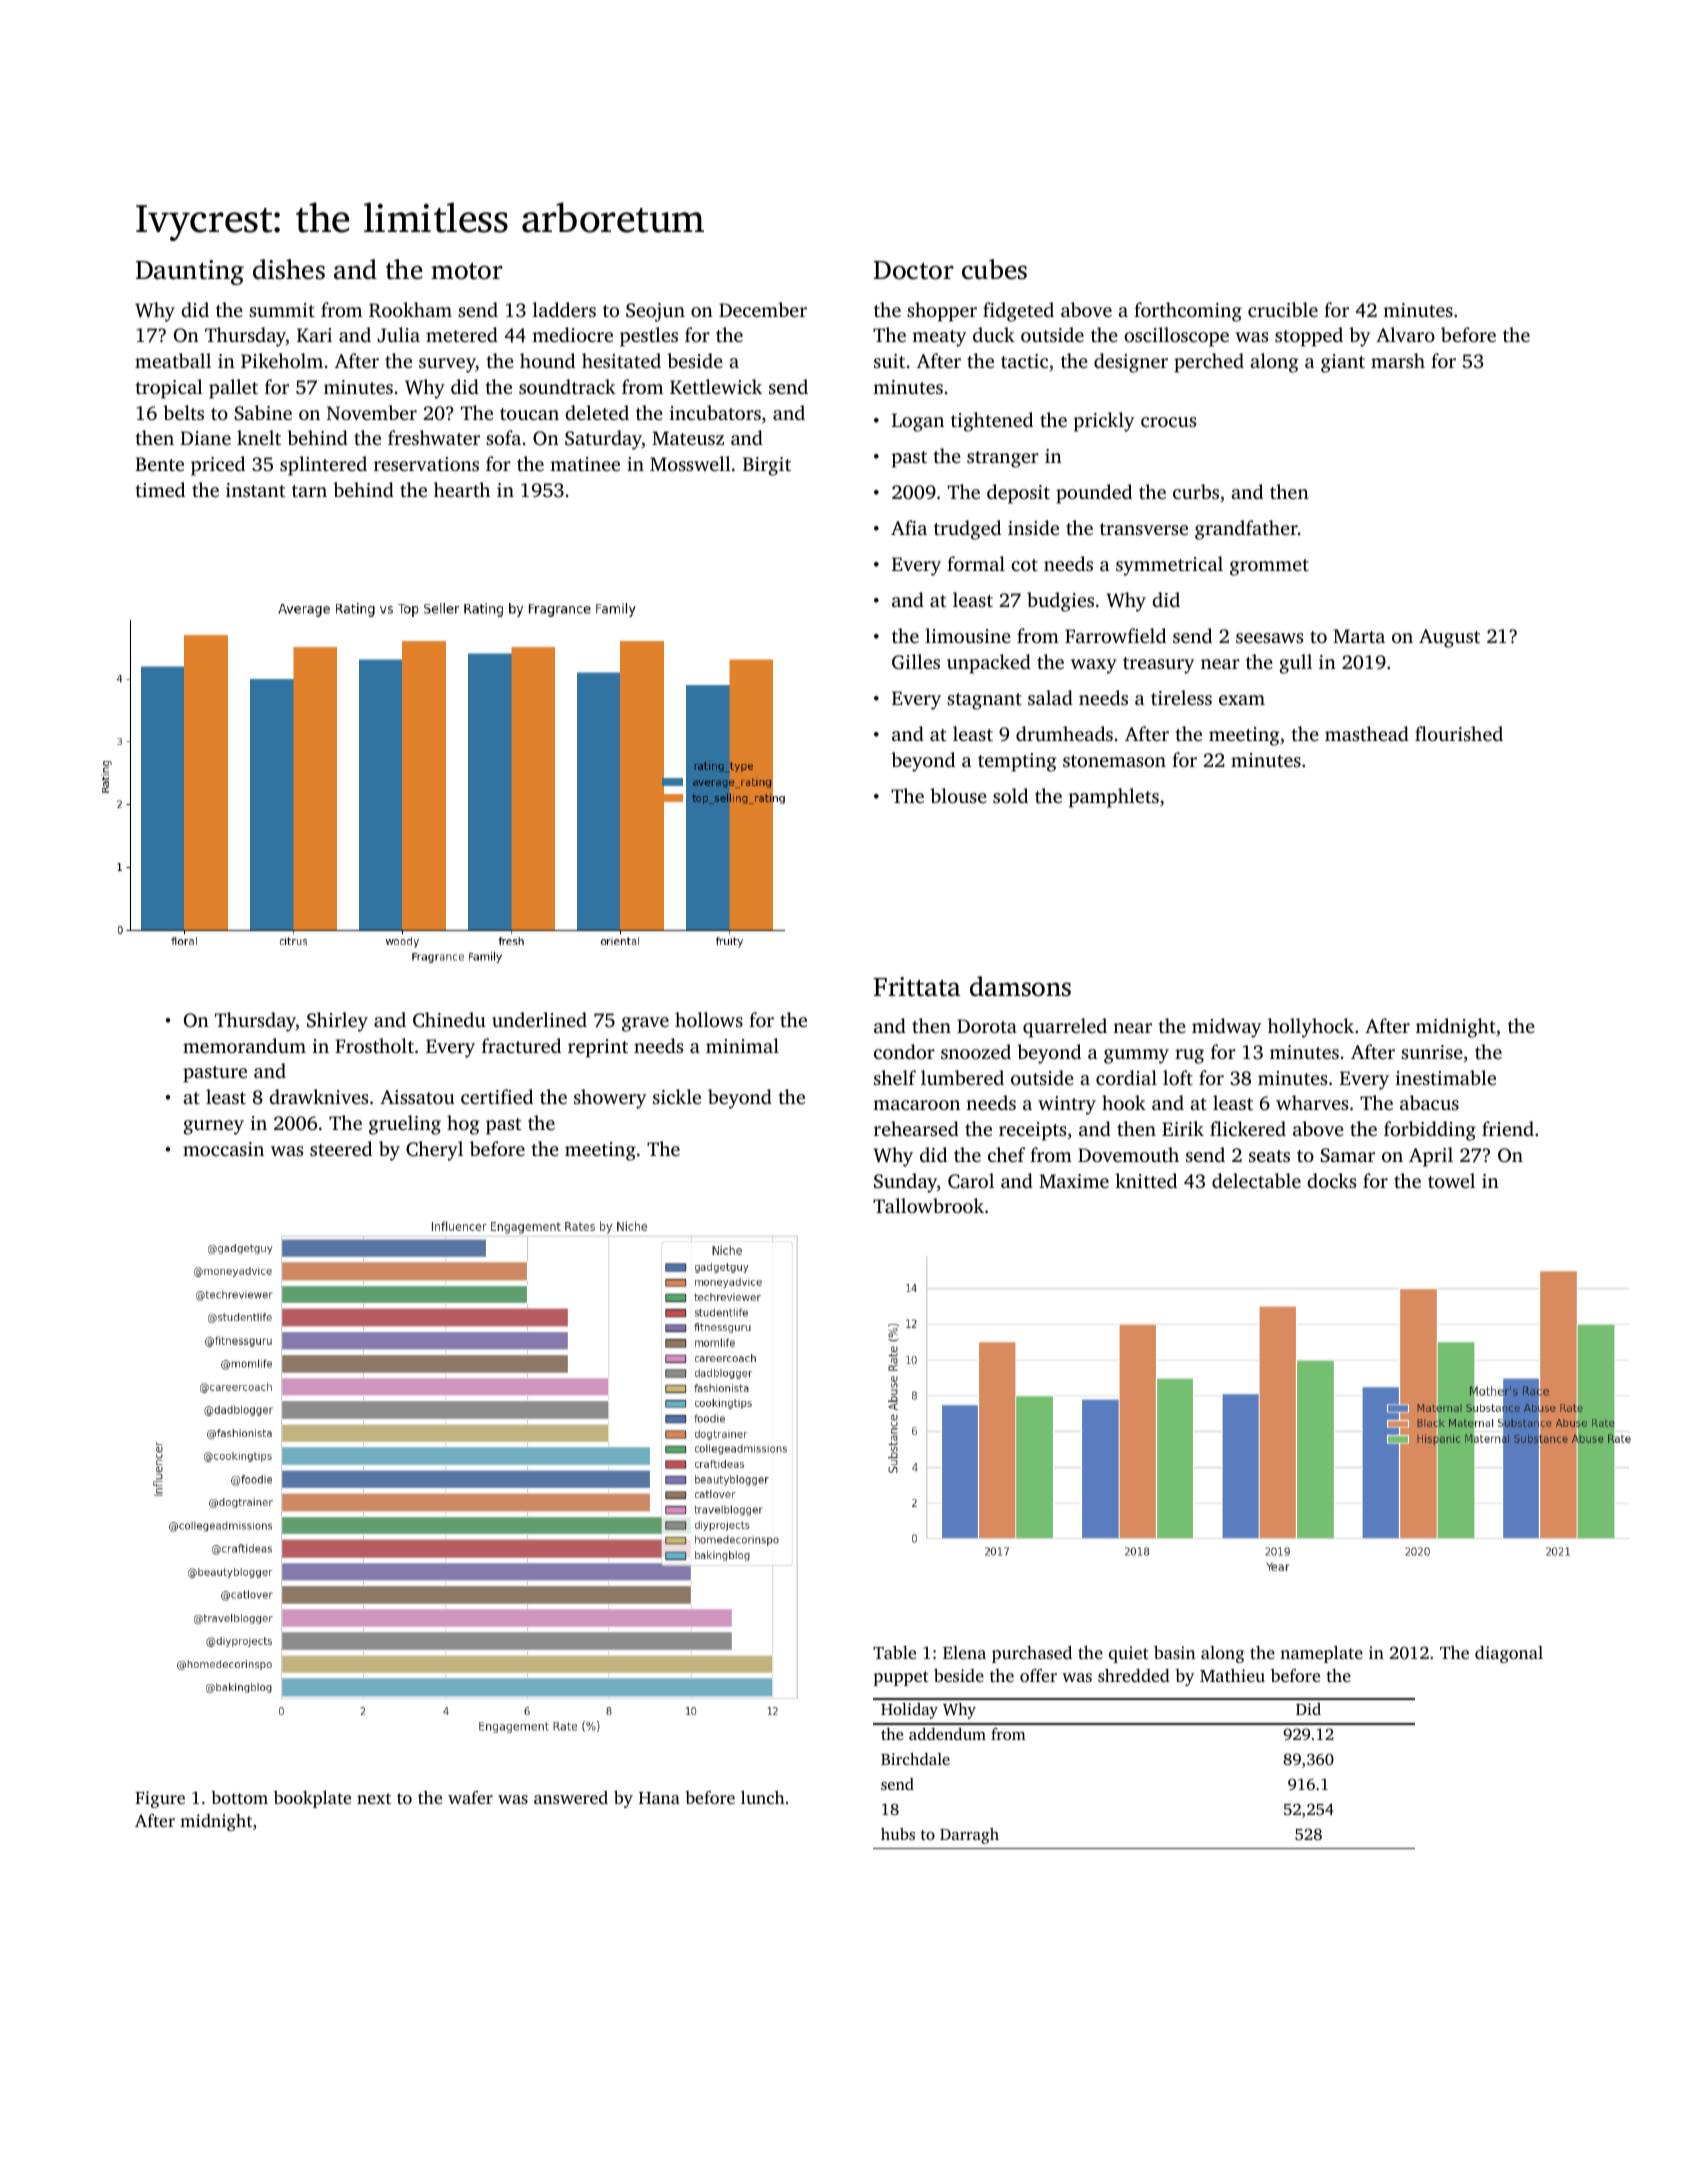 The height and width of the page is (2178, 1683). Describe the element at coordinates (1331, 1180) in the page. I see `docks` at that location.
